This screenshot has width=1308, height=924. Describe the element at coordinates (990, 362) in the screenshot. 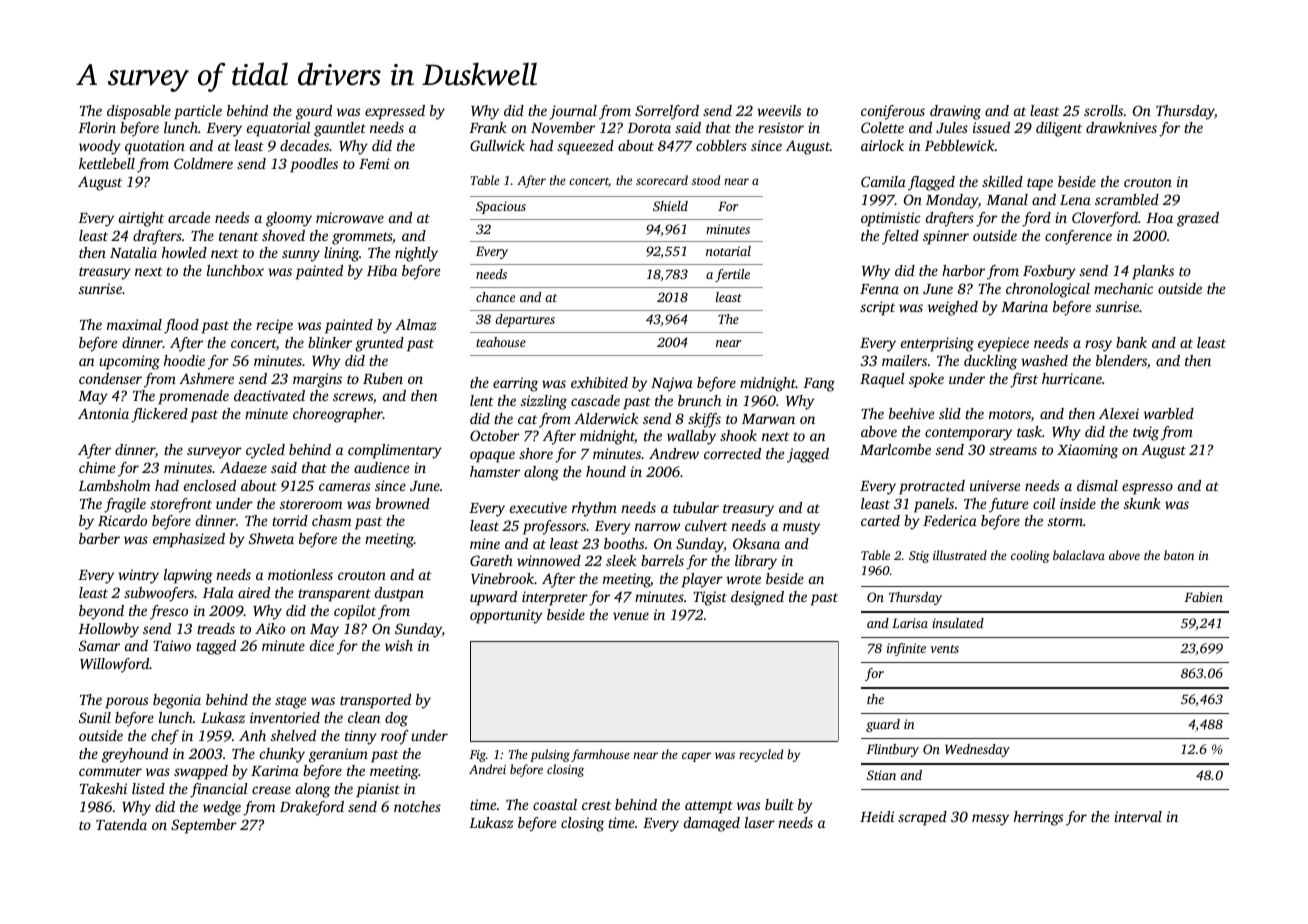

I see `duckling` at that location.
